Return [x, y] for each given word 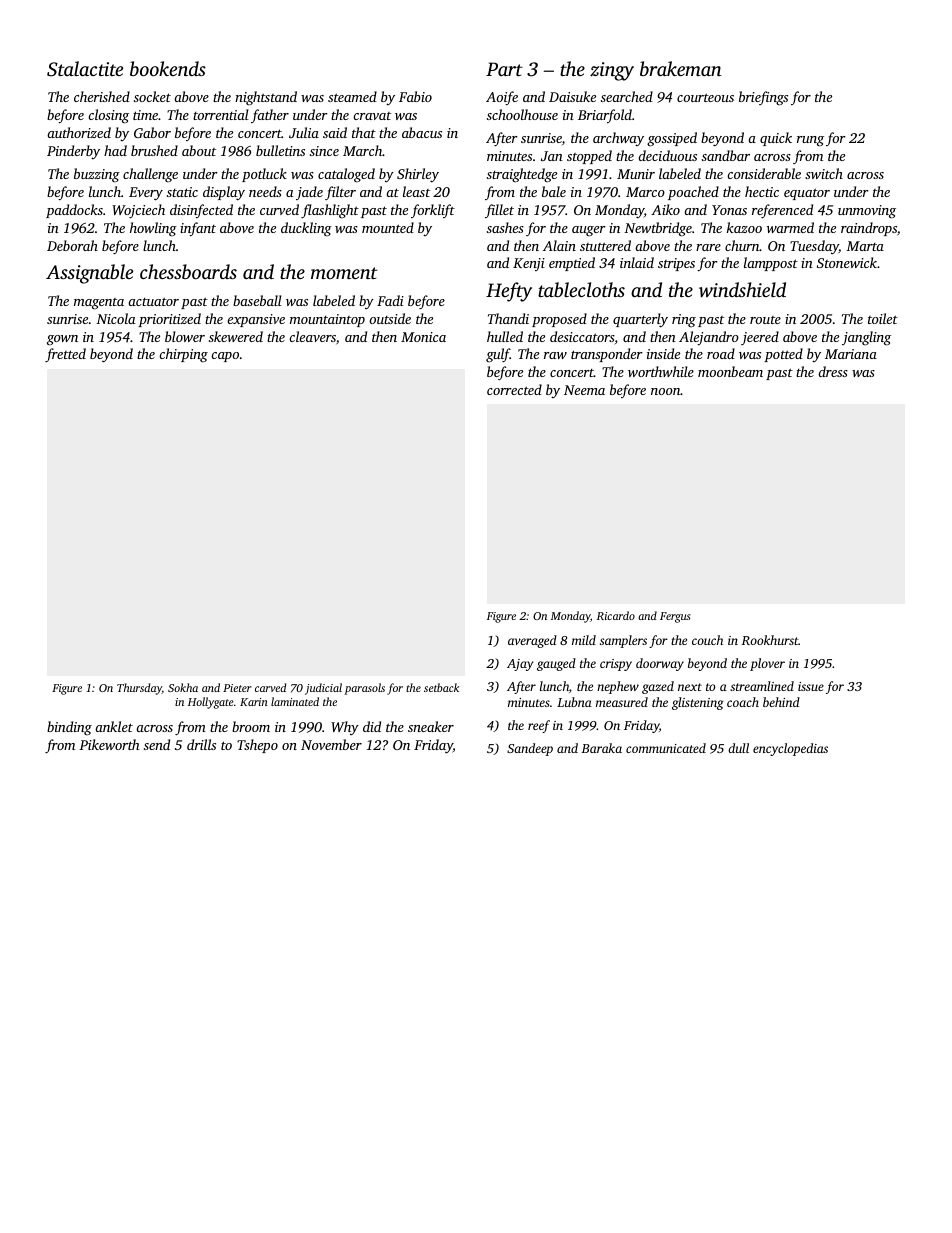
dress [833, 371]
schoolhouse [522, 114]
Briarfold [605, 116]
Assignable [89, 274]
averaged [532, 641]
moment [344, 273]
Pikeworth [109, 744]
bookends [168, 68]
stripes [676, 264]
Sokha [183, 687]
